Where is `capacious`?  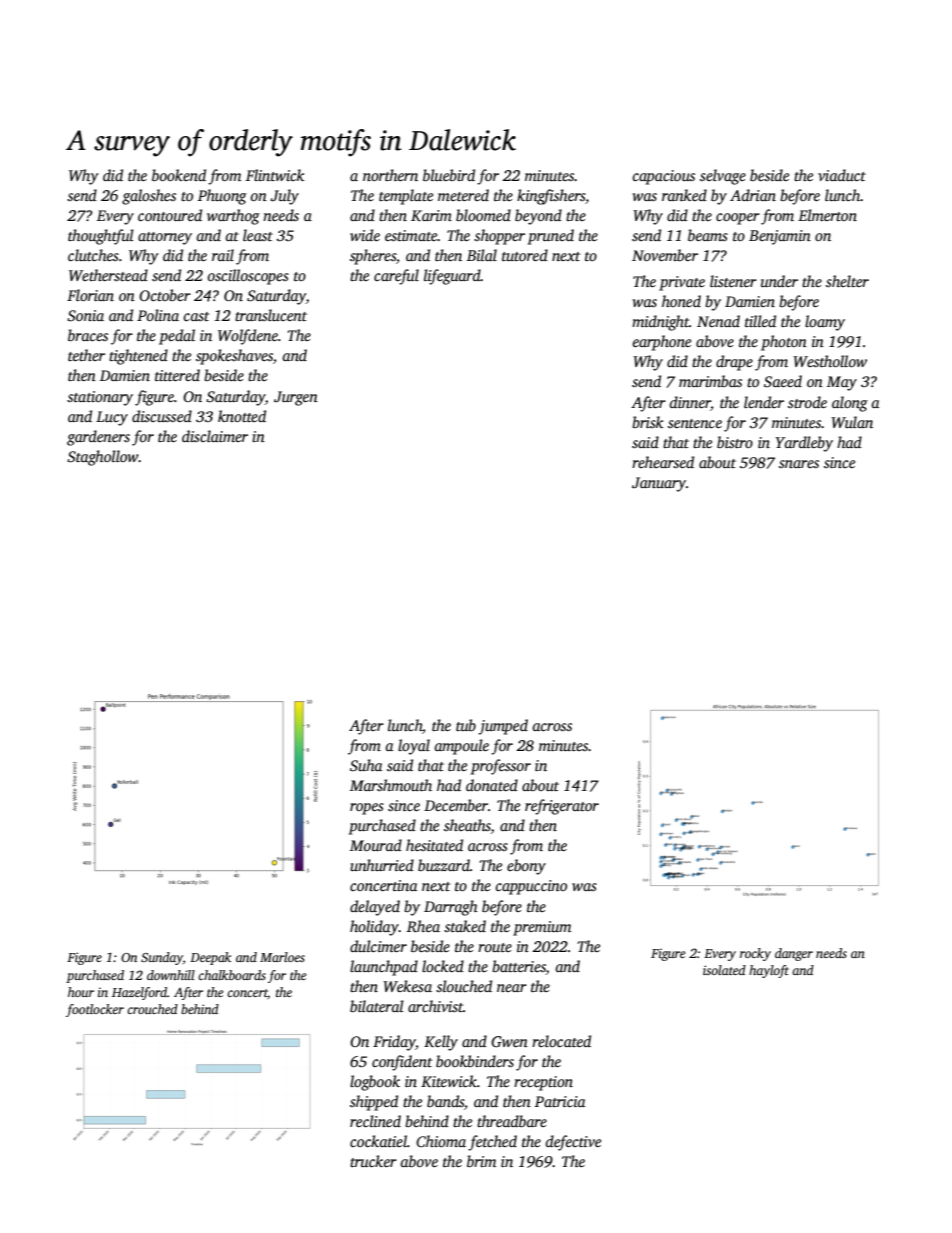 capacious is located at coordinates (663, 177).
